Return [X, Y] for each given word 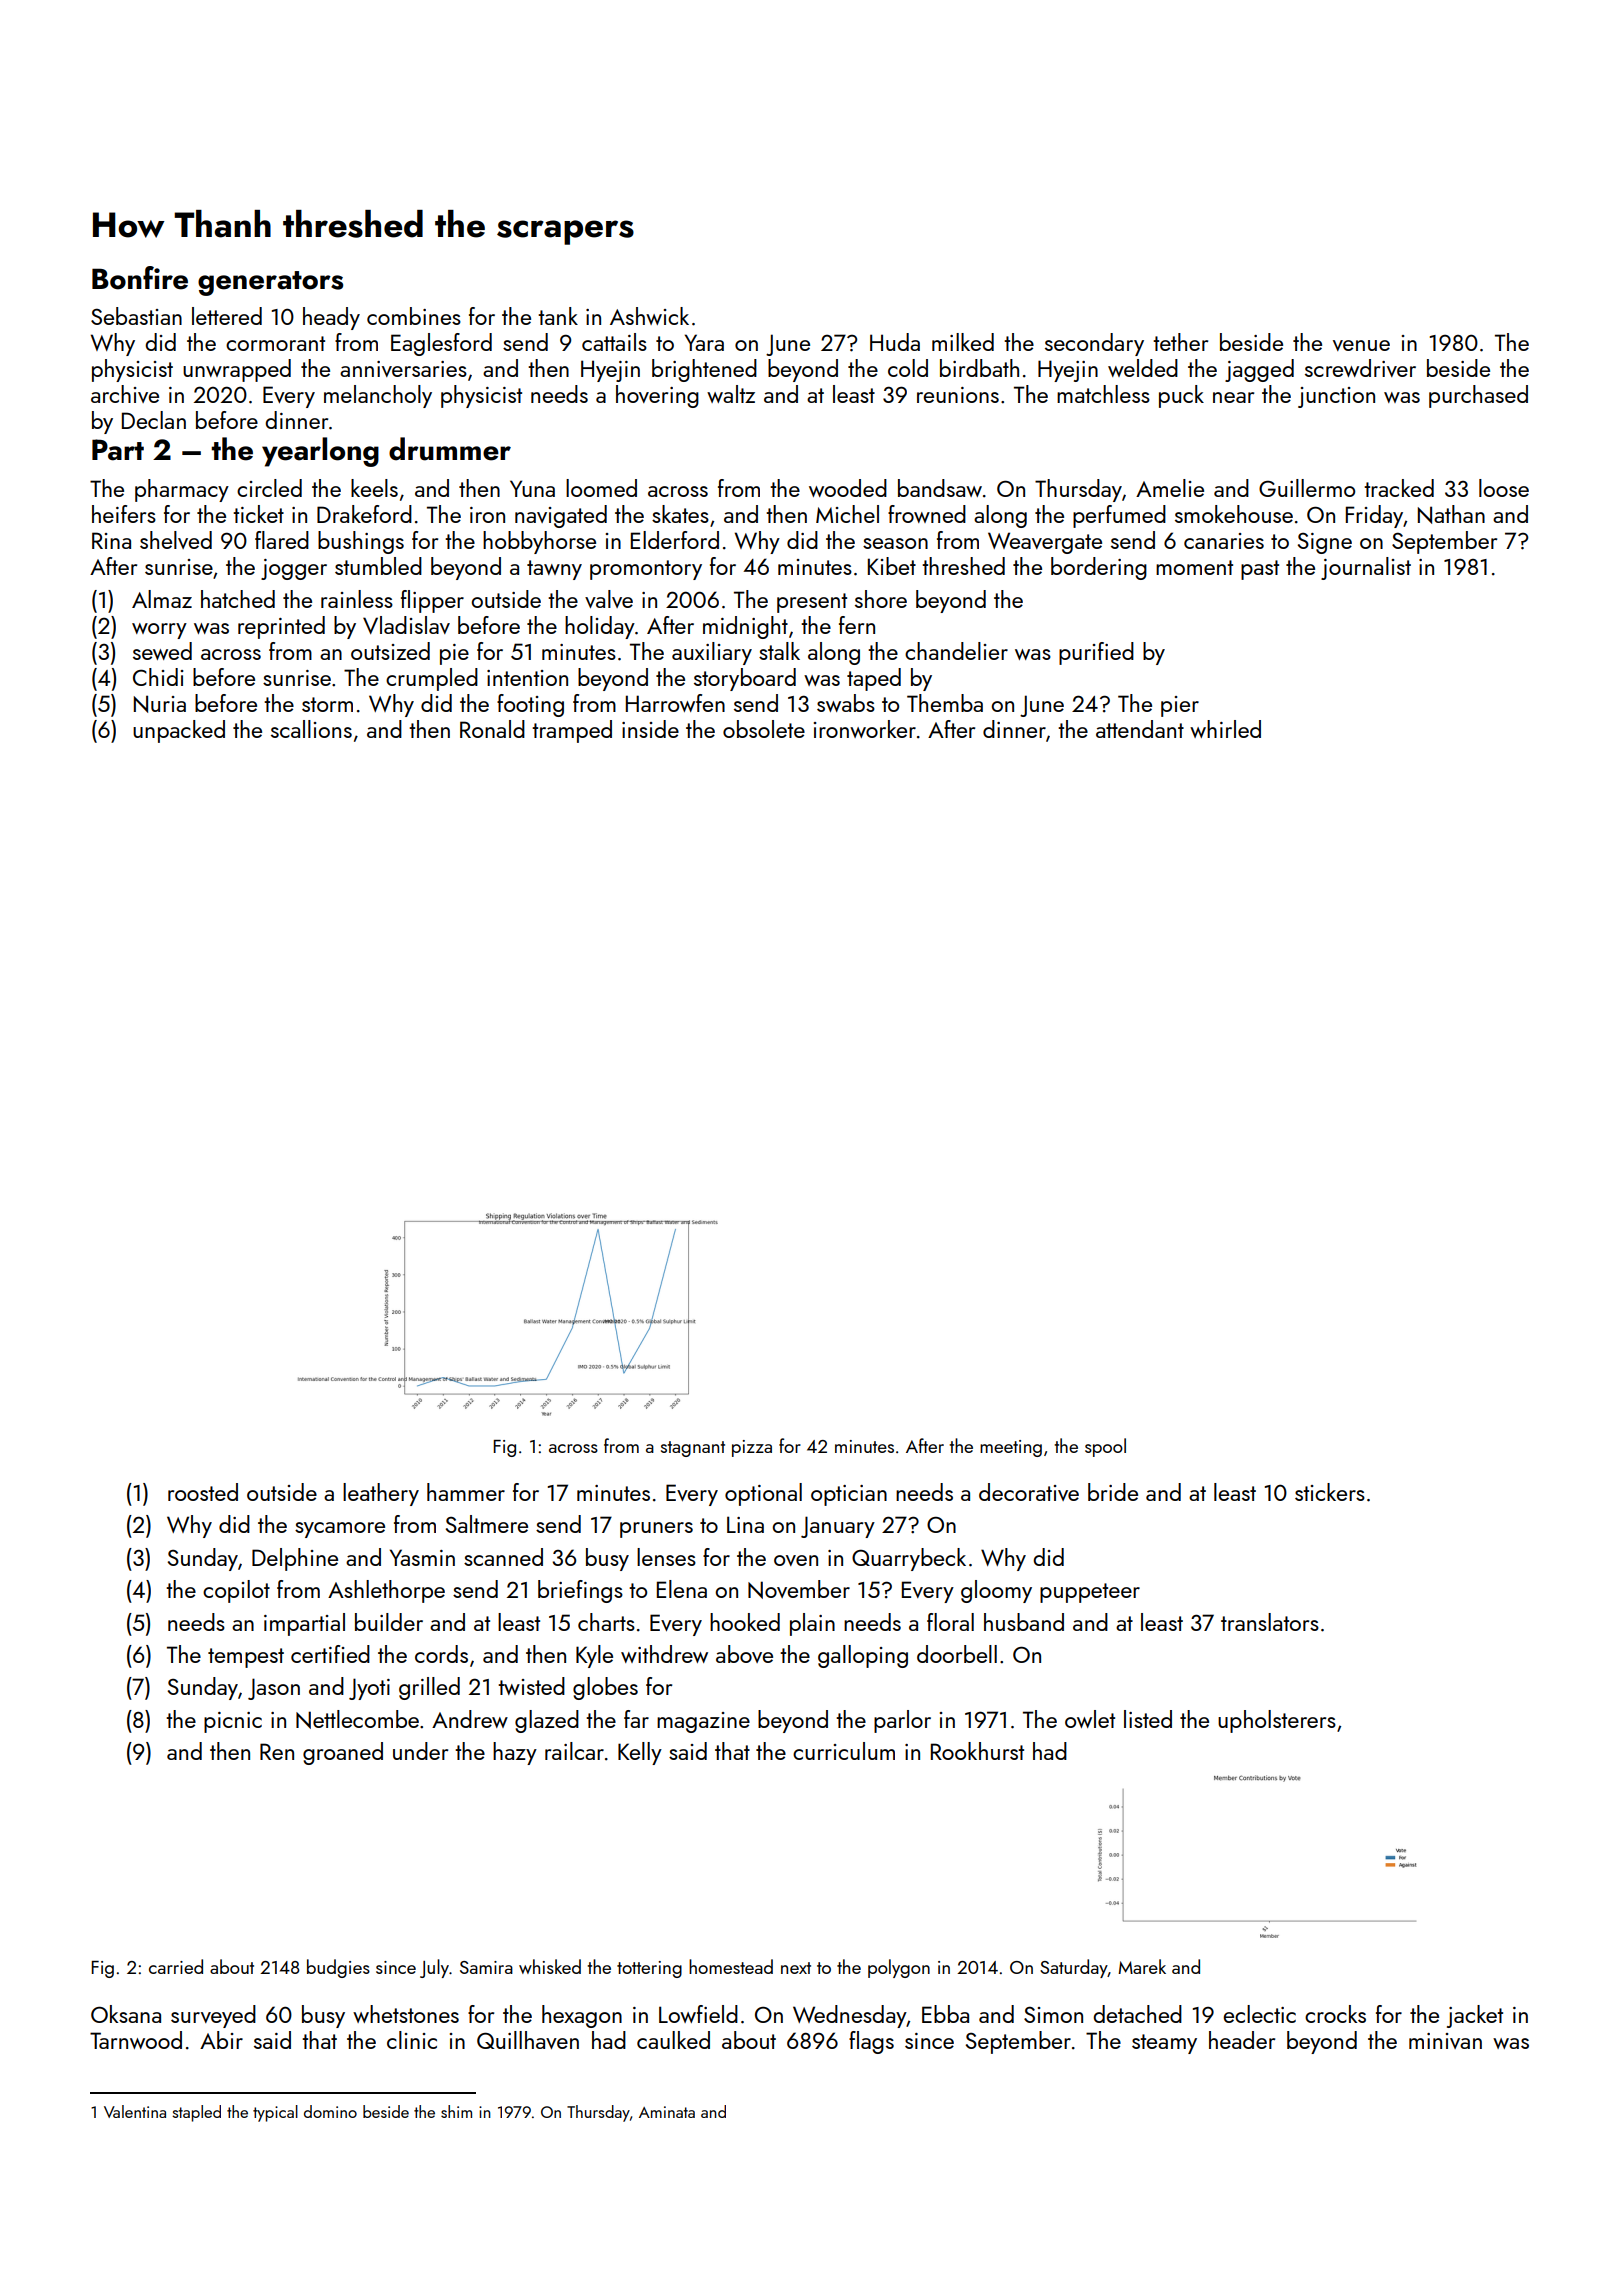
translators [1270, 1622]
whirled [1225, 729]
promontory [646, 570]
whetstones [406, 2014]
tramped [572, 731]
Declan [154, 420]
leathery [381, 1494]
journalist [1366, 568]
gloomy [996, 1591]
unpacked [179, 731]
